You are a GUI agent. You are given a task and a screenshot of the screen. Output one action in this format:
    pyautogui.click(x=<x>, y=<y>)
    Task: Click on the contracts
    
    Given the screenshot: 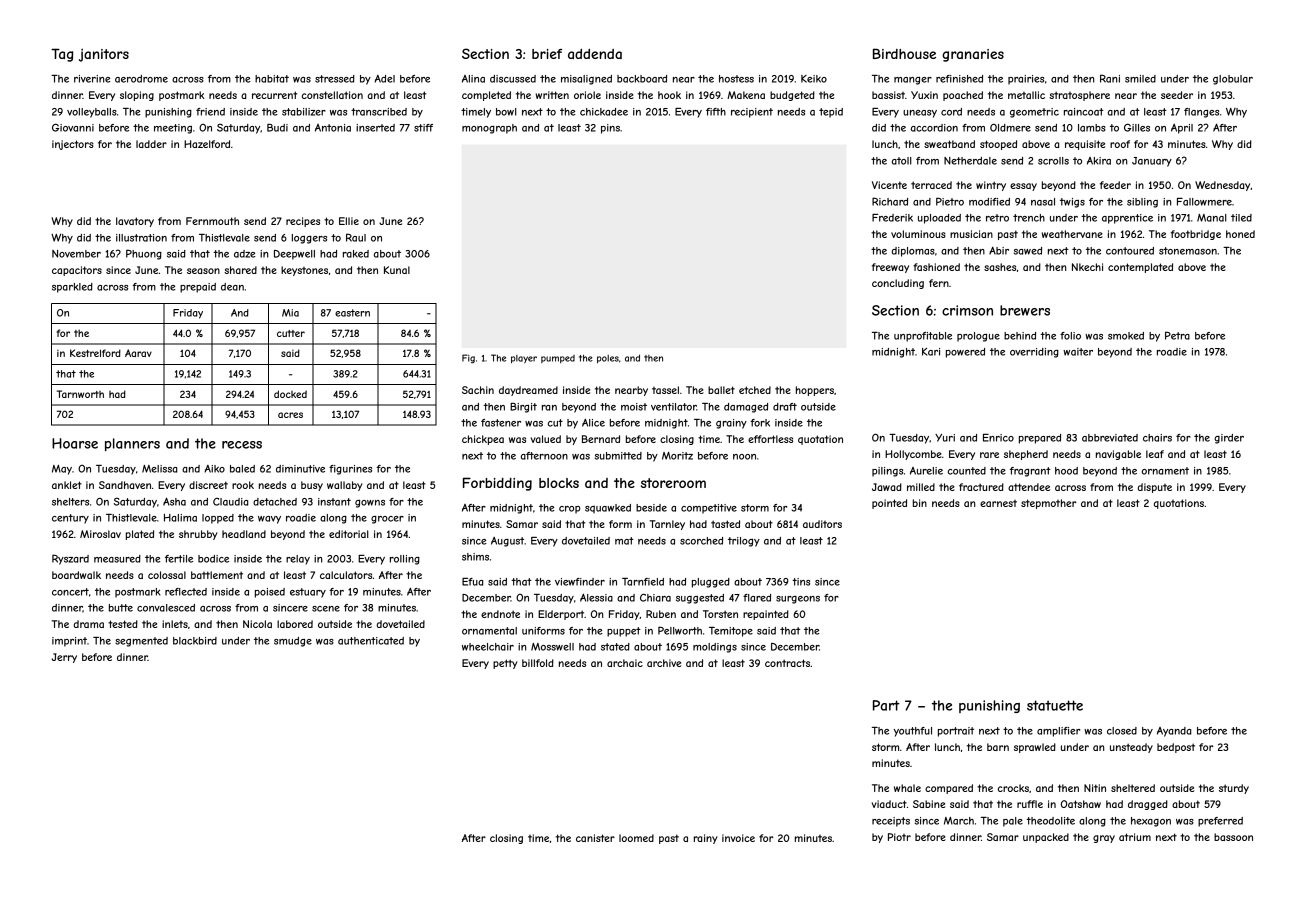 What is the action you would take?
    pyautogui.click(x=787, y=663)
